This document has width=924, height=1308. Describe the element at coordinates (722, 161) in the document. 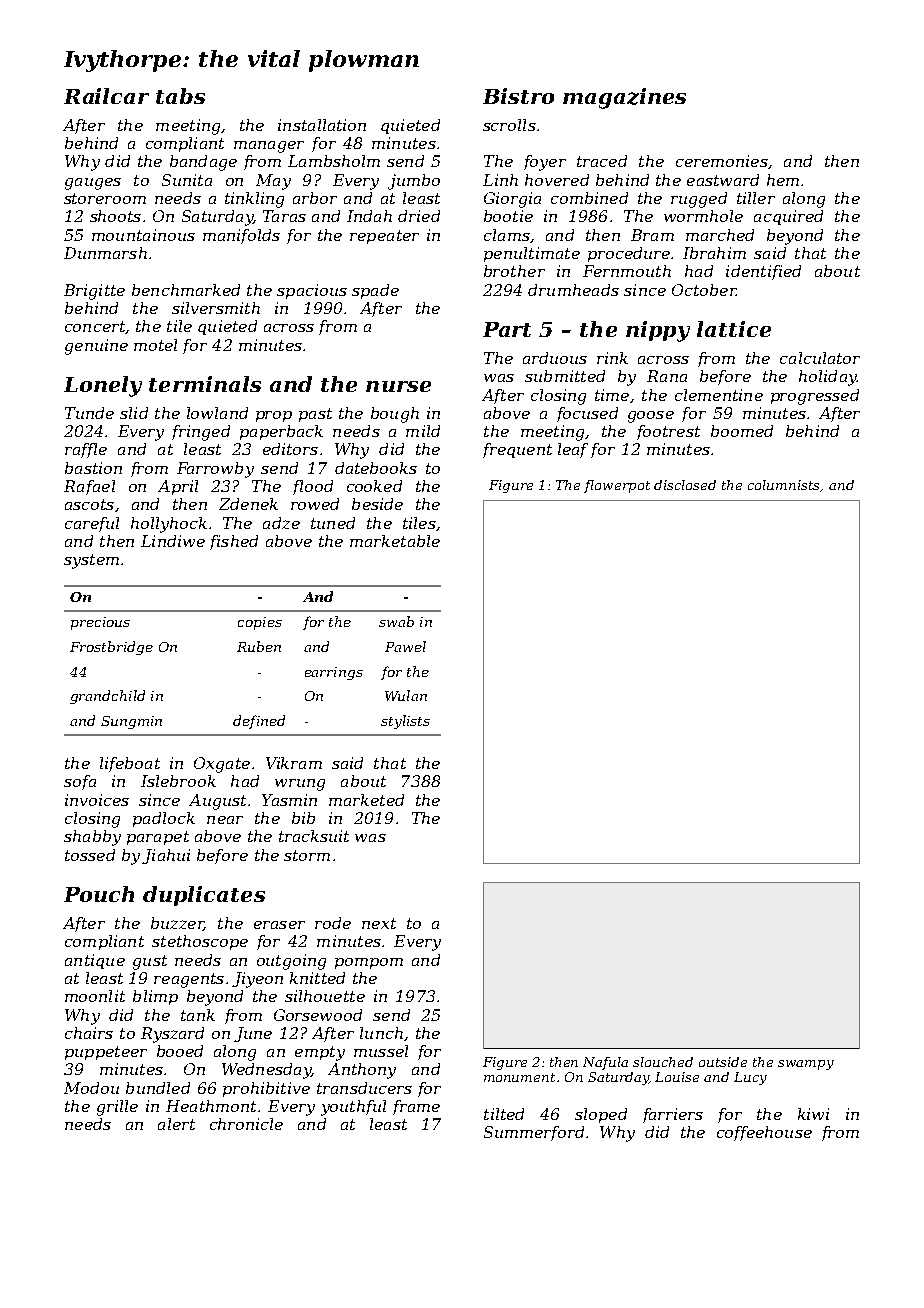

I see `ceremonies` at that location.
